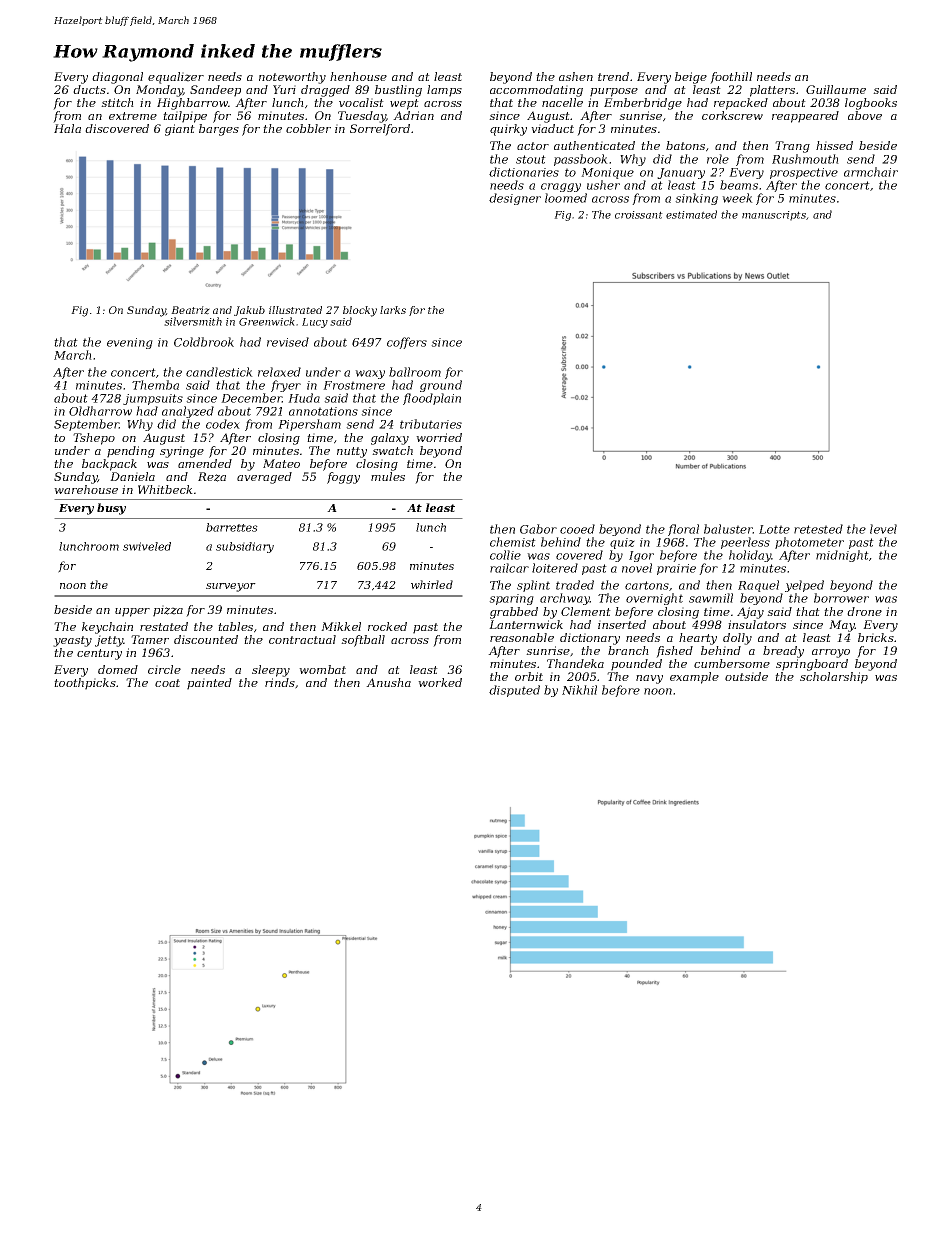 The width and height of the screenshot is (952, 1233). Describe the element at coordinates (107, 628) in the screenshot. I see `keychain` at that location.
